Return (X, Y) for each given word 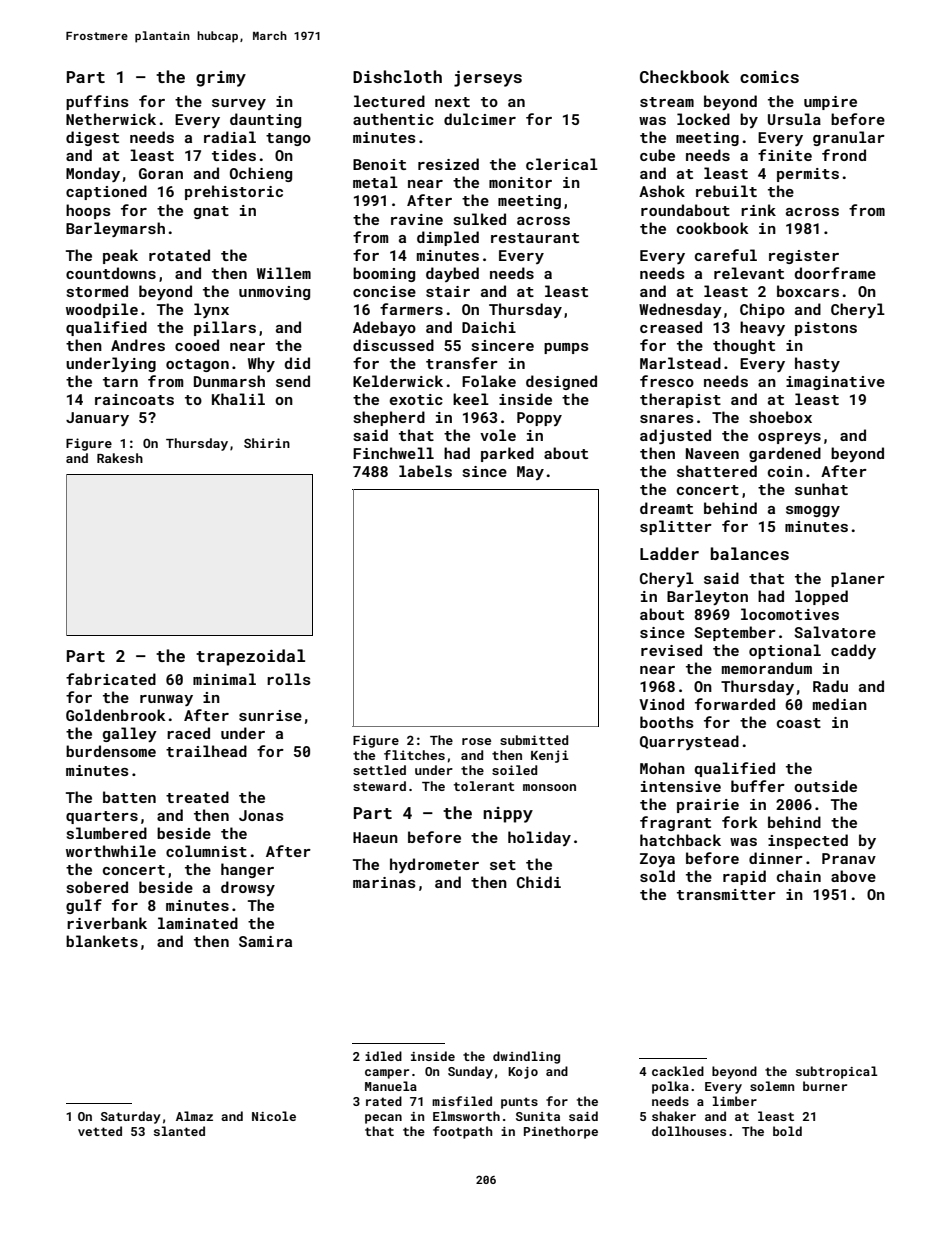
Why (261, 364)
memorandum (767, 668)
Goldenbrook (116, 715)
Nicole (274, 1116)
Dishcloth (397, 76)
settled (379, 770)
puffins (97, 102)
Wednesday (680, 310)
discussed (393, 345)
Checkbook (684, 76)
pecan (383, 1119)
